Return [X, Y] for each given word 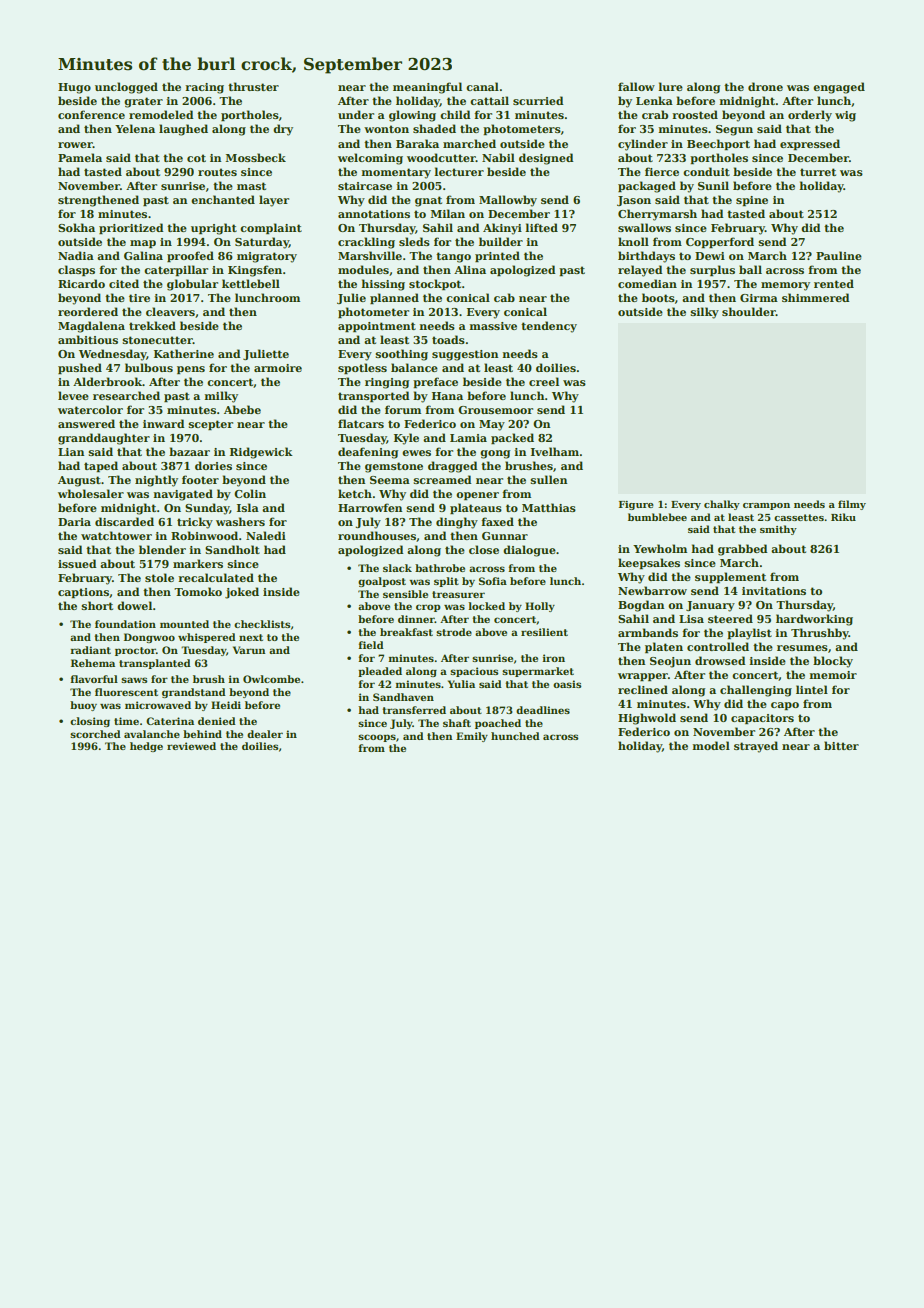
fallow [636, 86]
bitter [841, 745]
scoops [377, 738]
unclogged [126, 88]
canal [482, 86]
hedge [146, 747]
